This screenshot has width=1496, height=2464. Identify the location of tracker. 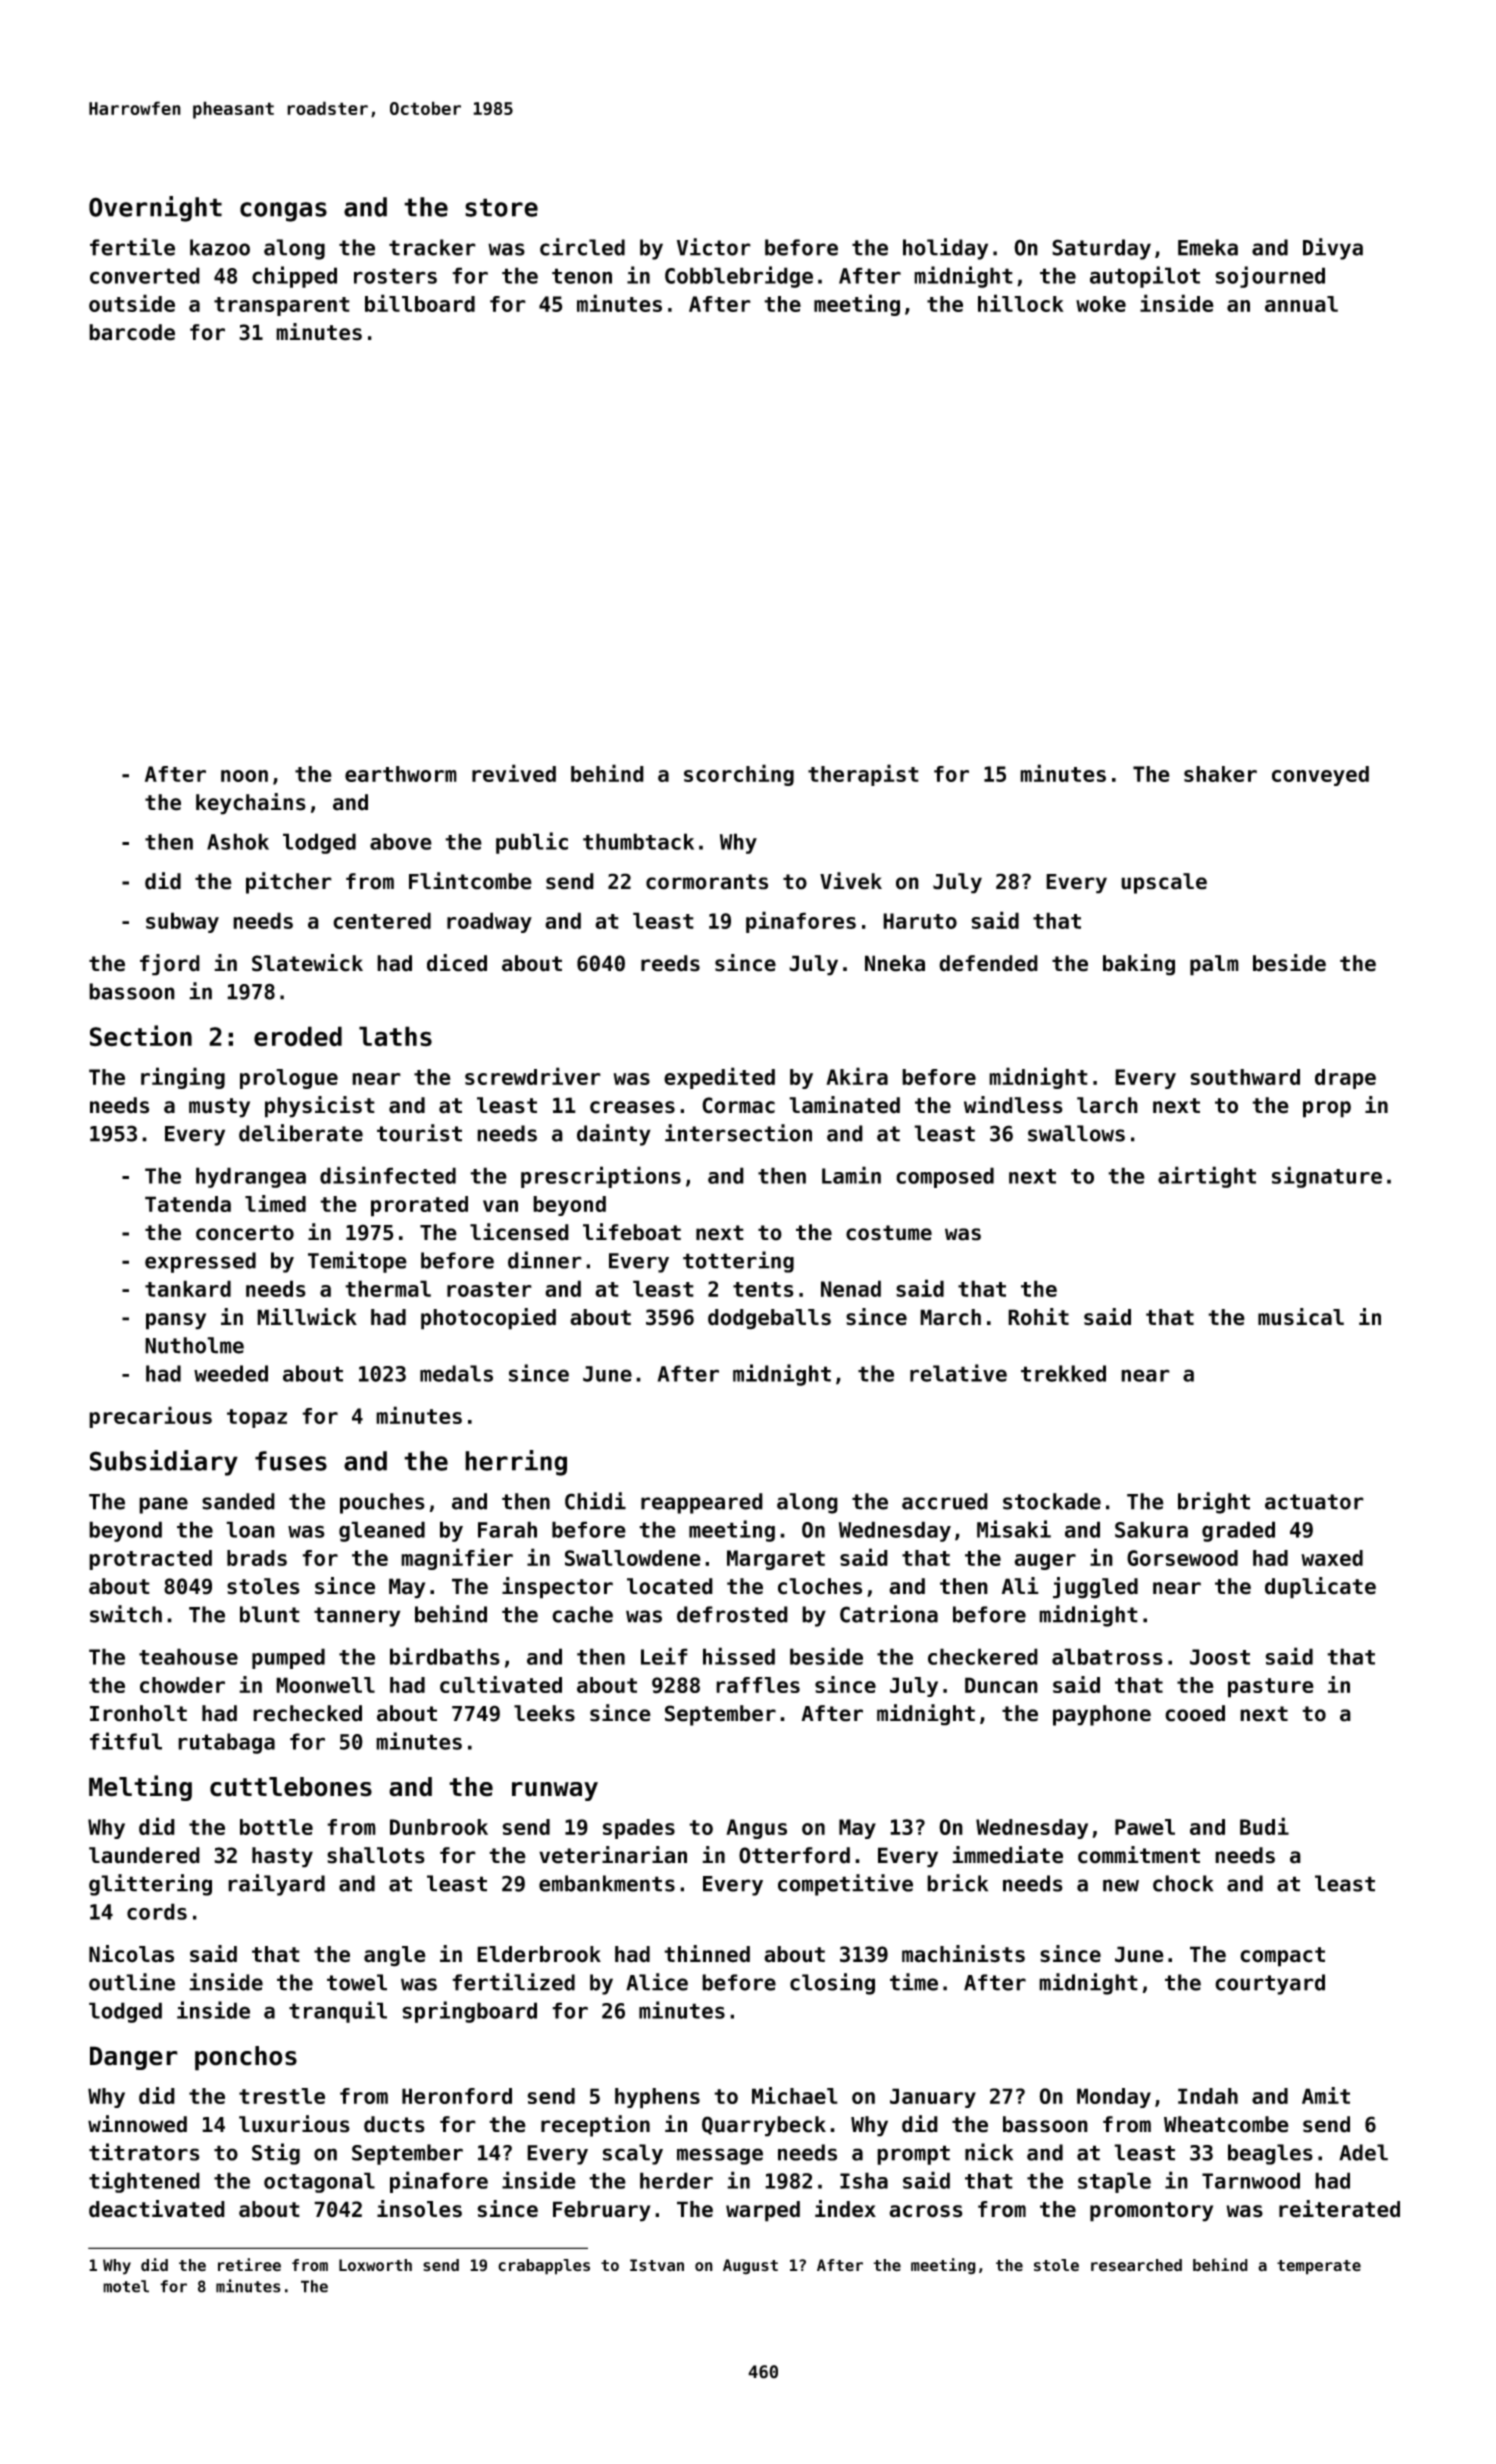
(432, 247).
